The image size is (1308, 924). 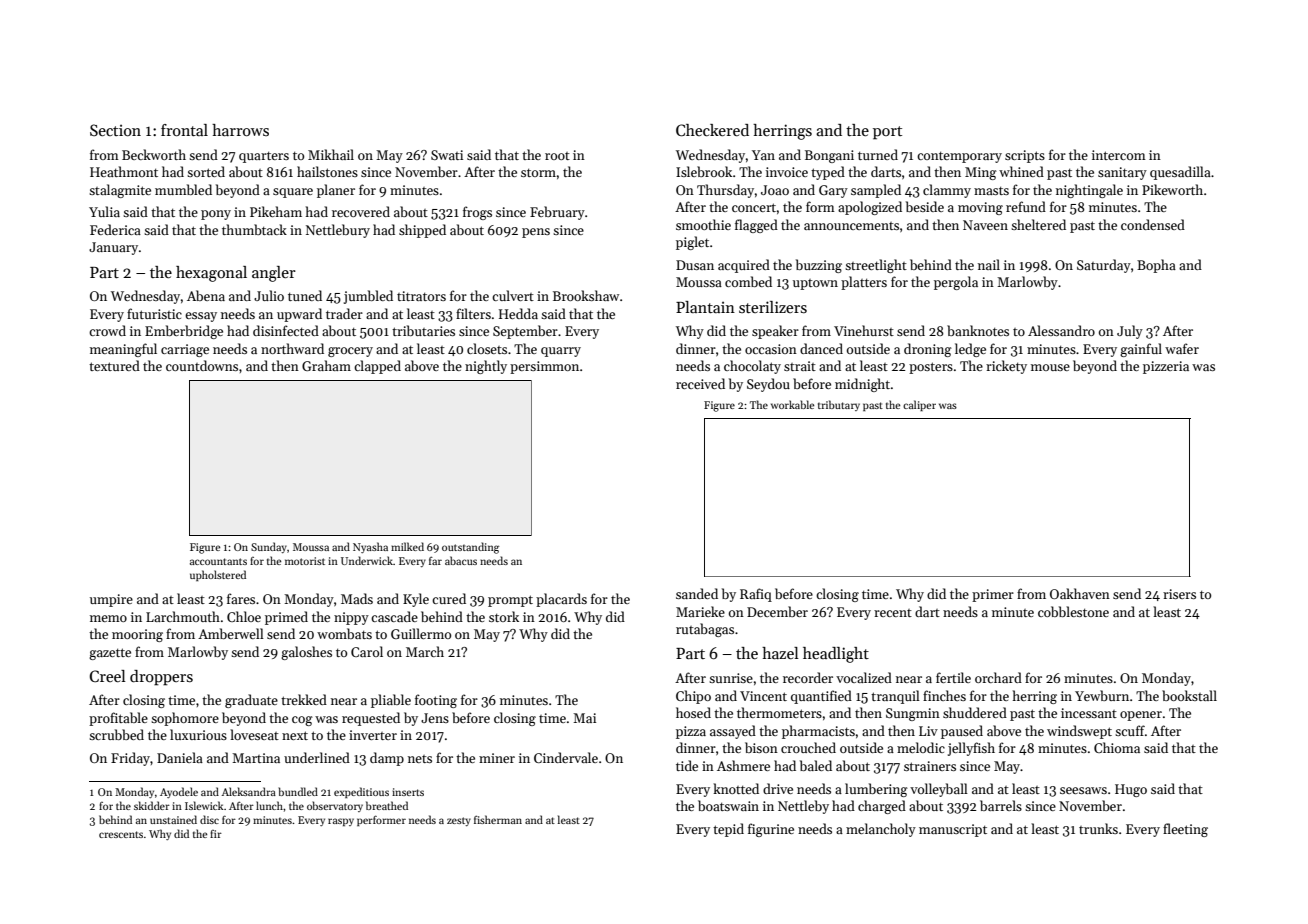 What do you see at coordinates (712, 130) in the screenshot?
I see `Checkered` at bounding box center [712, 130].
